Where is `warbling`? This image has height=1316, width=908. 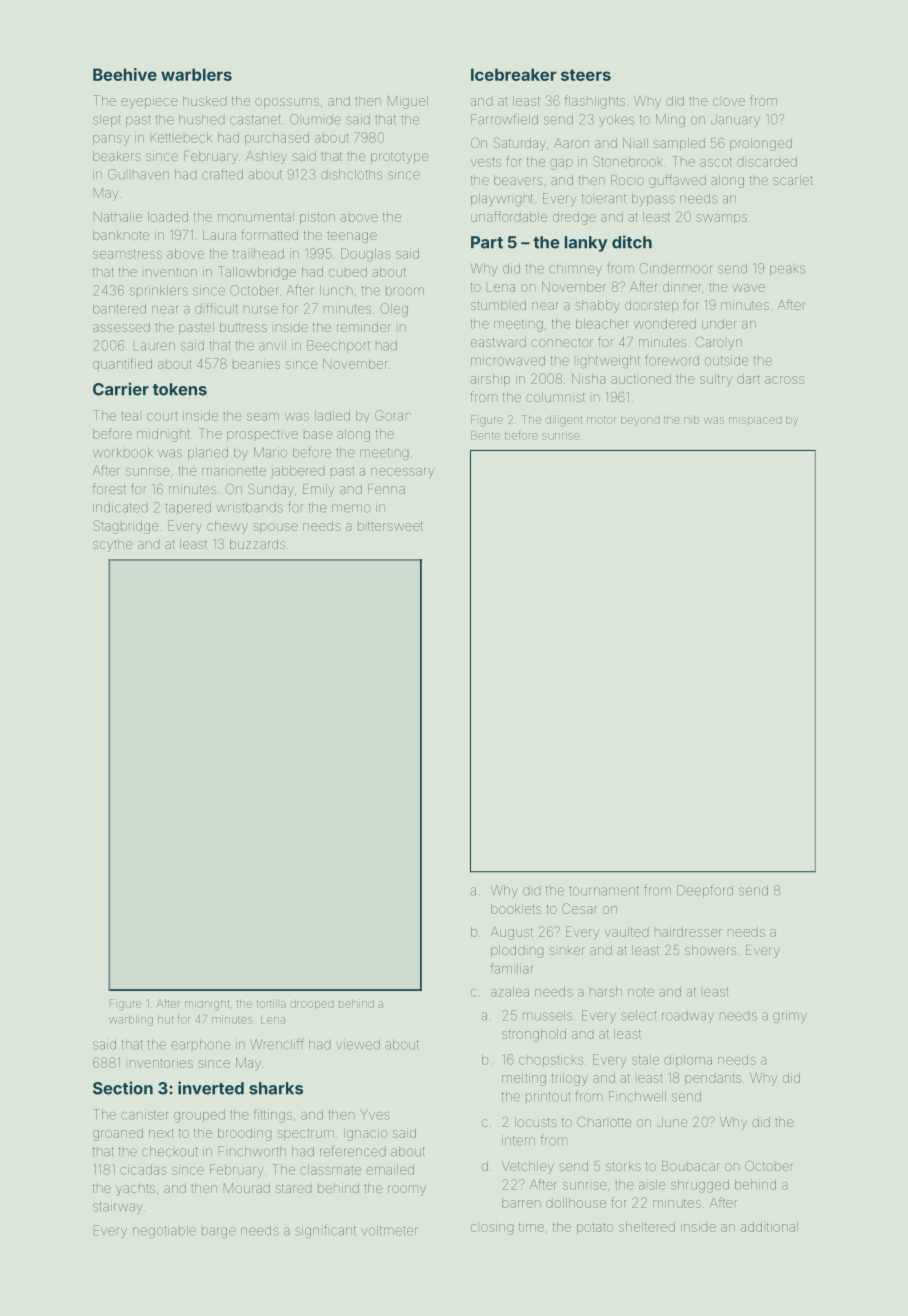 warbling is located at coordinates (131, 1020).
